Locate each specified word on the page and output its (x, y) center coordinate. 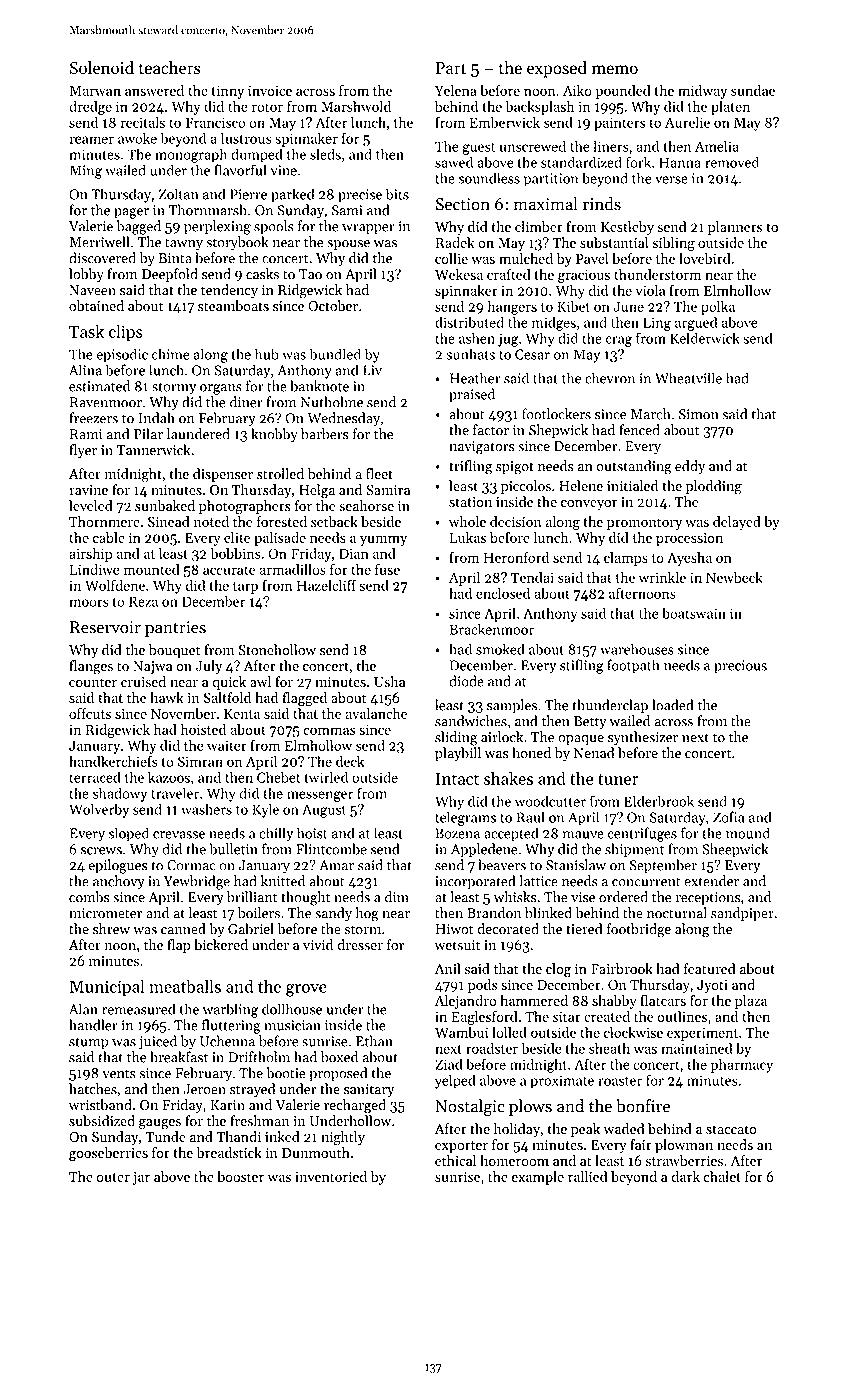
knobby (274, 435)
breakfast (179, 1057)
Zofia (728, 817)
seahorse (366, 505)
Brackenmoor (492, 629)
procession (689, 539)
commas (329, 731)
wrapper (368, 229)
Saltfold (227, 697)
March (650, 414)
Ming (86, 172)
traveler (175, 793)
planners (735, 228)
